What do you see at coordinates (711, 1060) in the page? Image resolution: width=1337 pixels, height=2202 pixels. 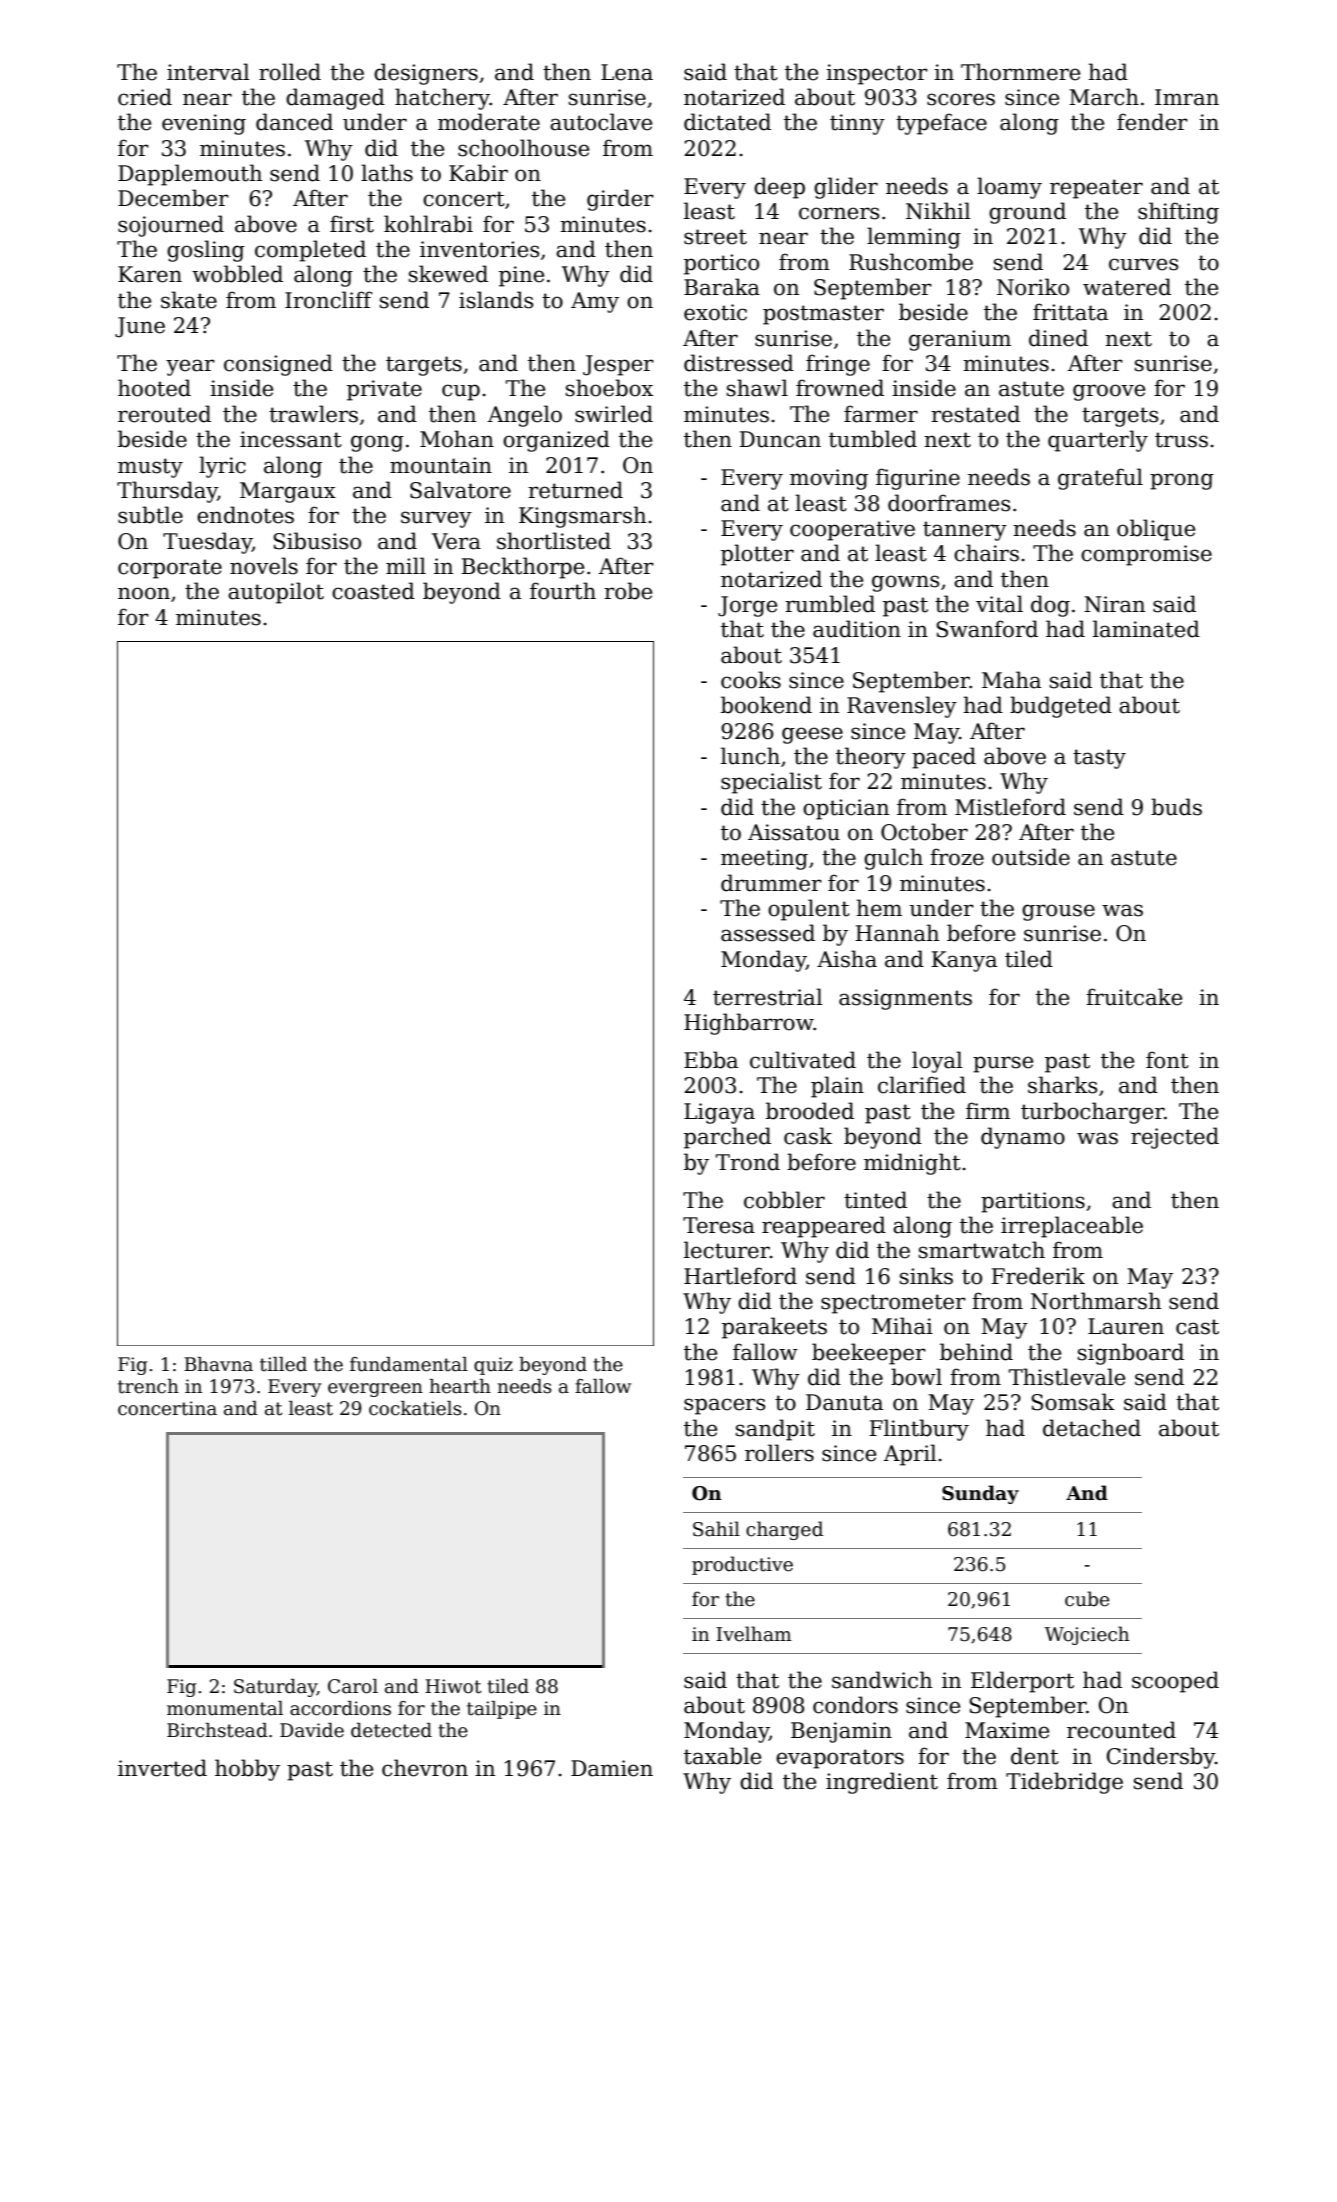 I see `Ebba` at bounding box center [711, 1060].
